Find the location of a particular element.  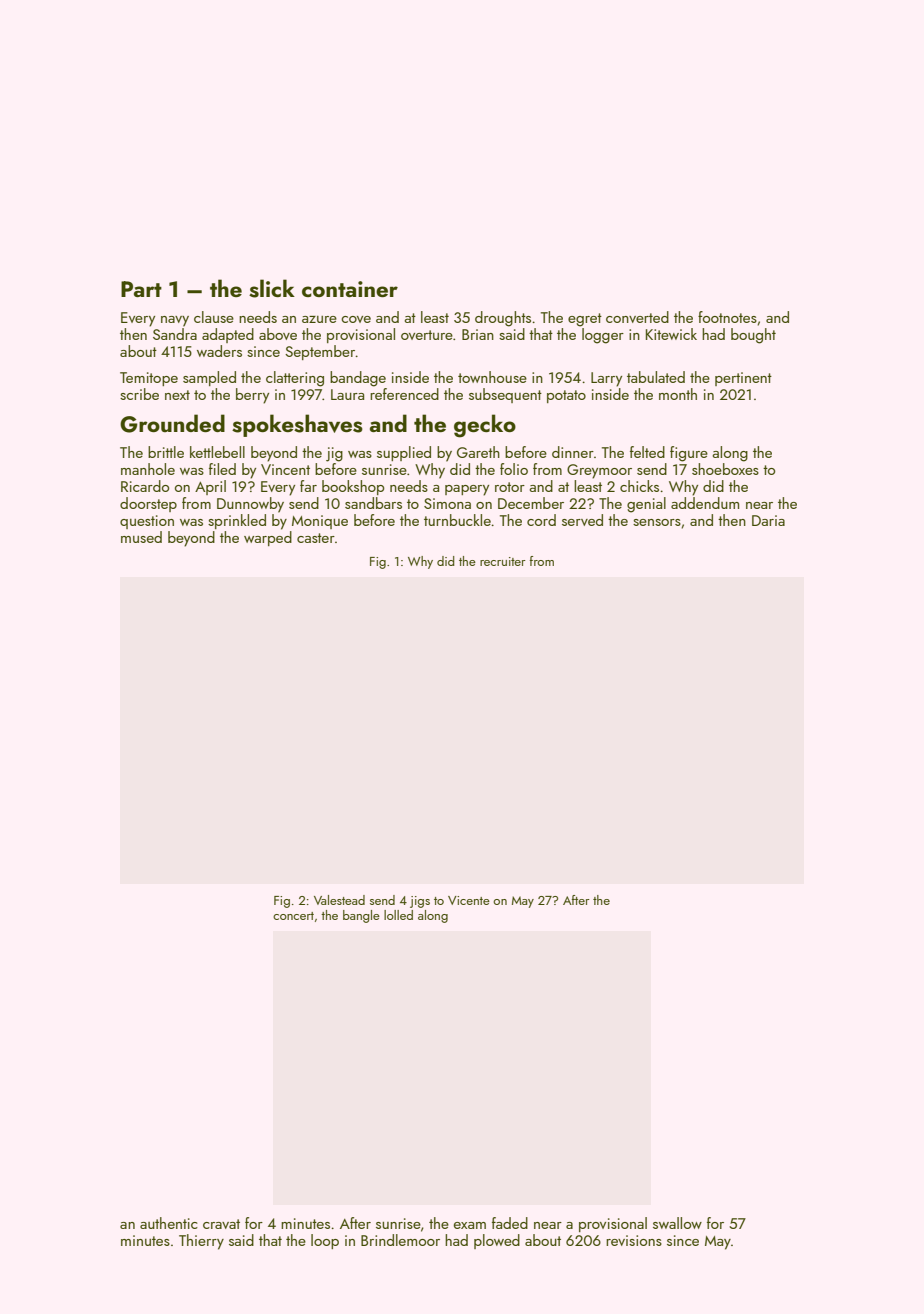

concert is located at coordinates (293, 916).
